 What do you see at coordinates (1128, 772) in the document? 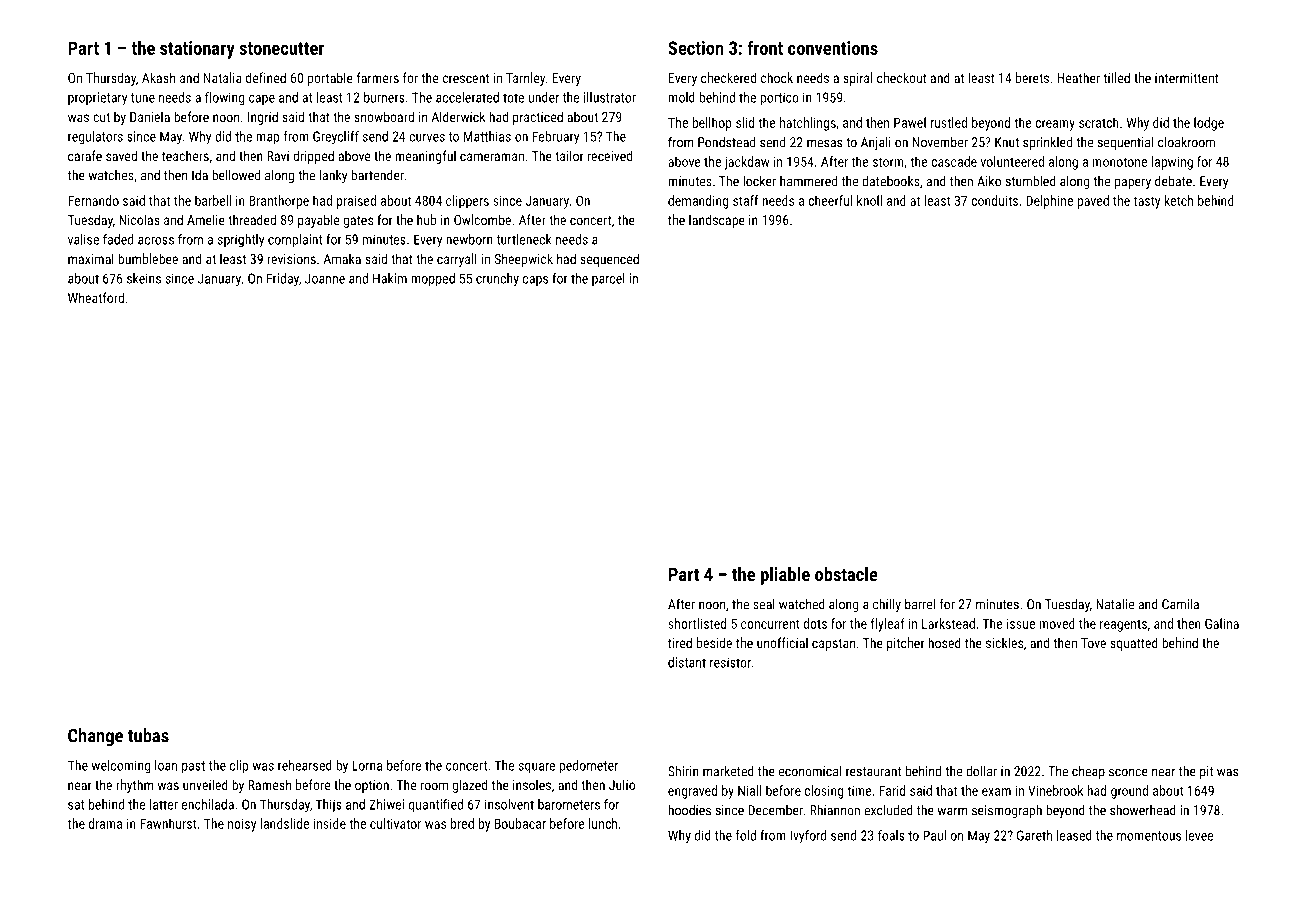
I see `sconce` at bounding box center [1128, 772].
